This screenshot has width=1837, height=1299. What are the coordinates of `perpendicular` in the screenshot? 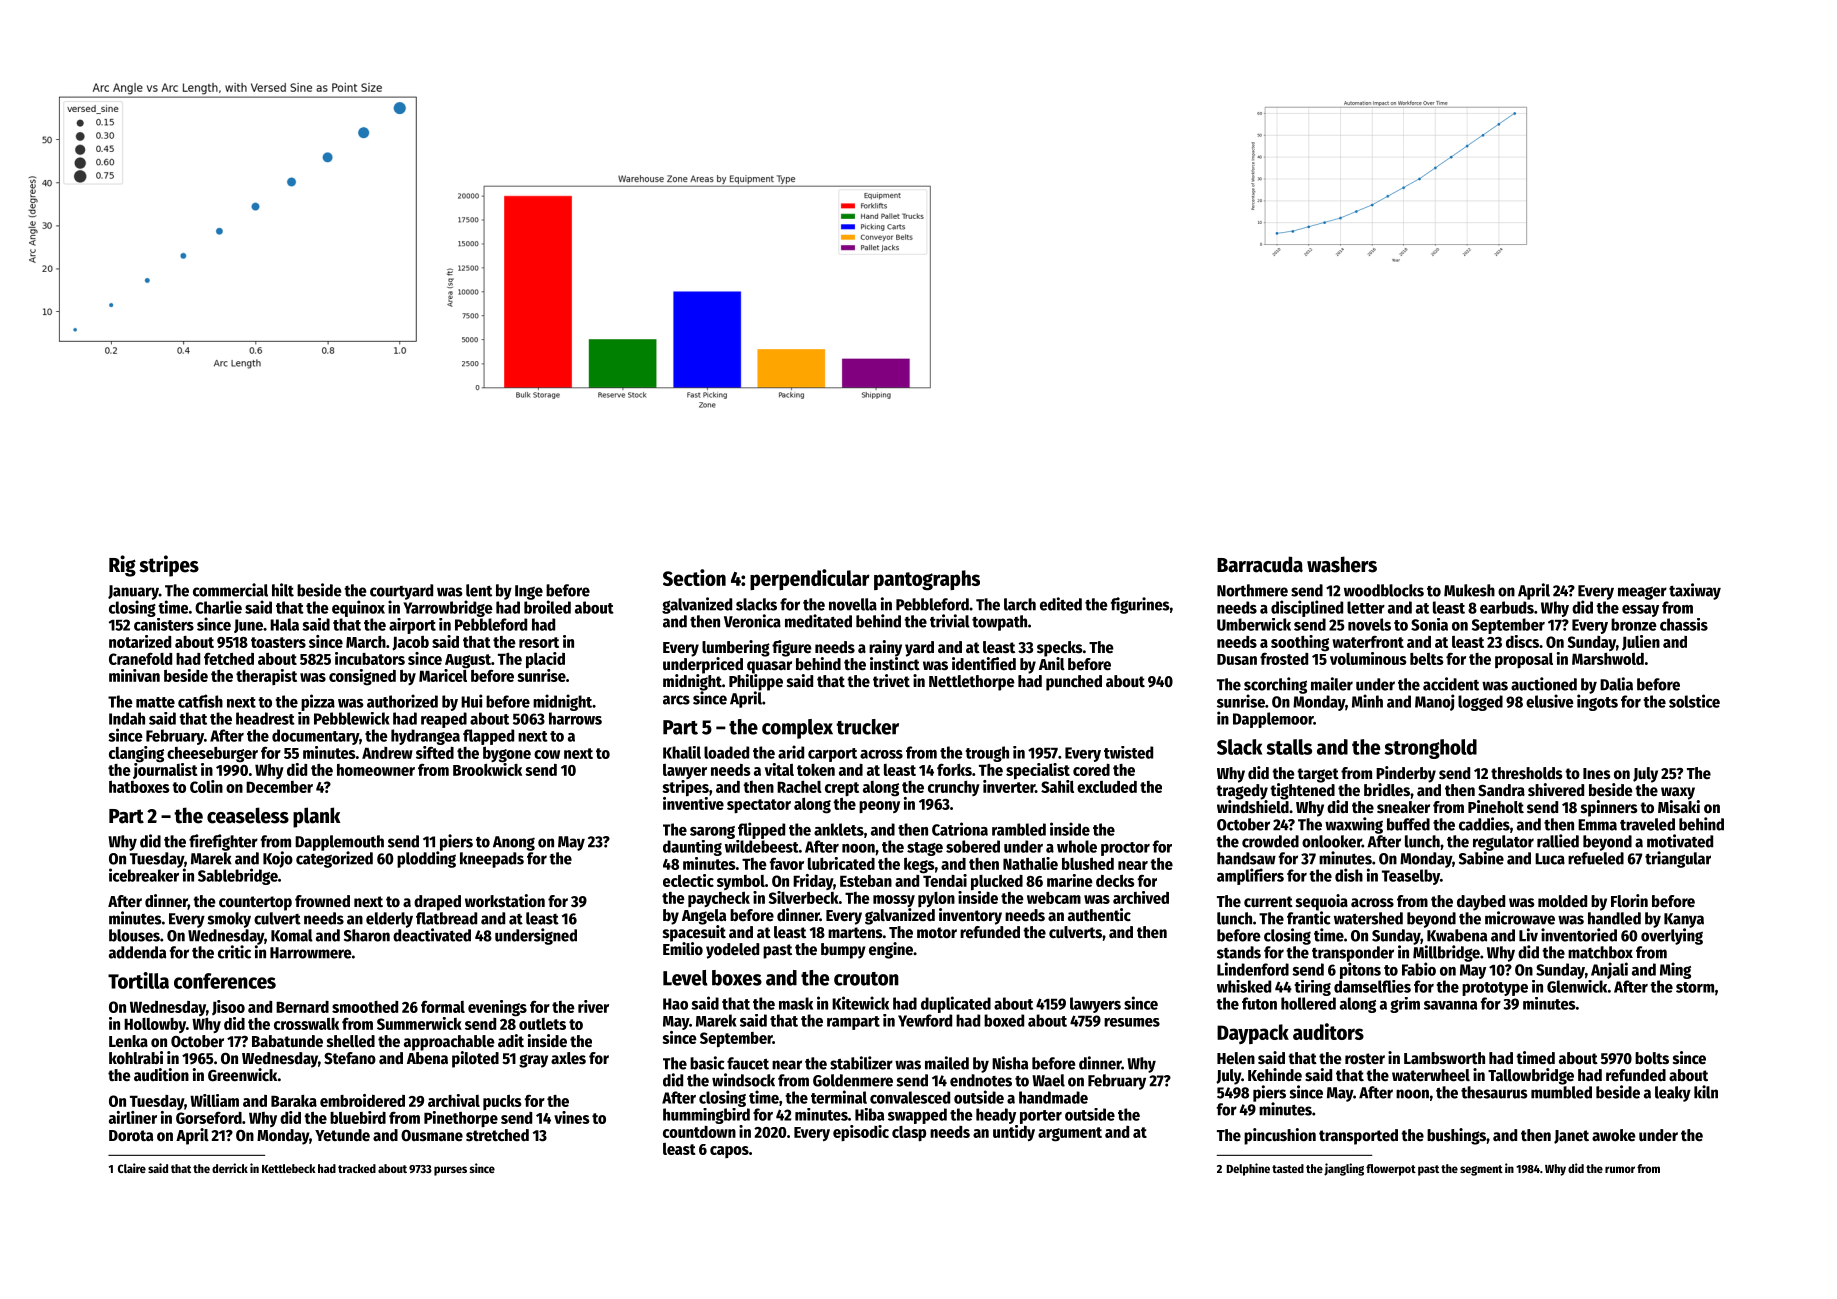 It's located at (810, 579).
